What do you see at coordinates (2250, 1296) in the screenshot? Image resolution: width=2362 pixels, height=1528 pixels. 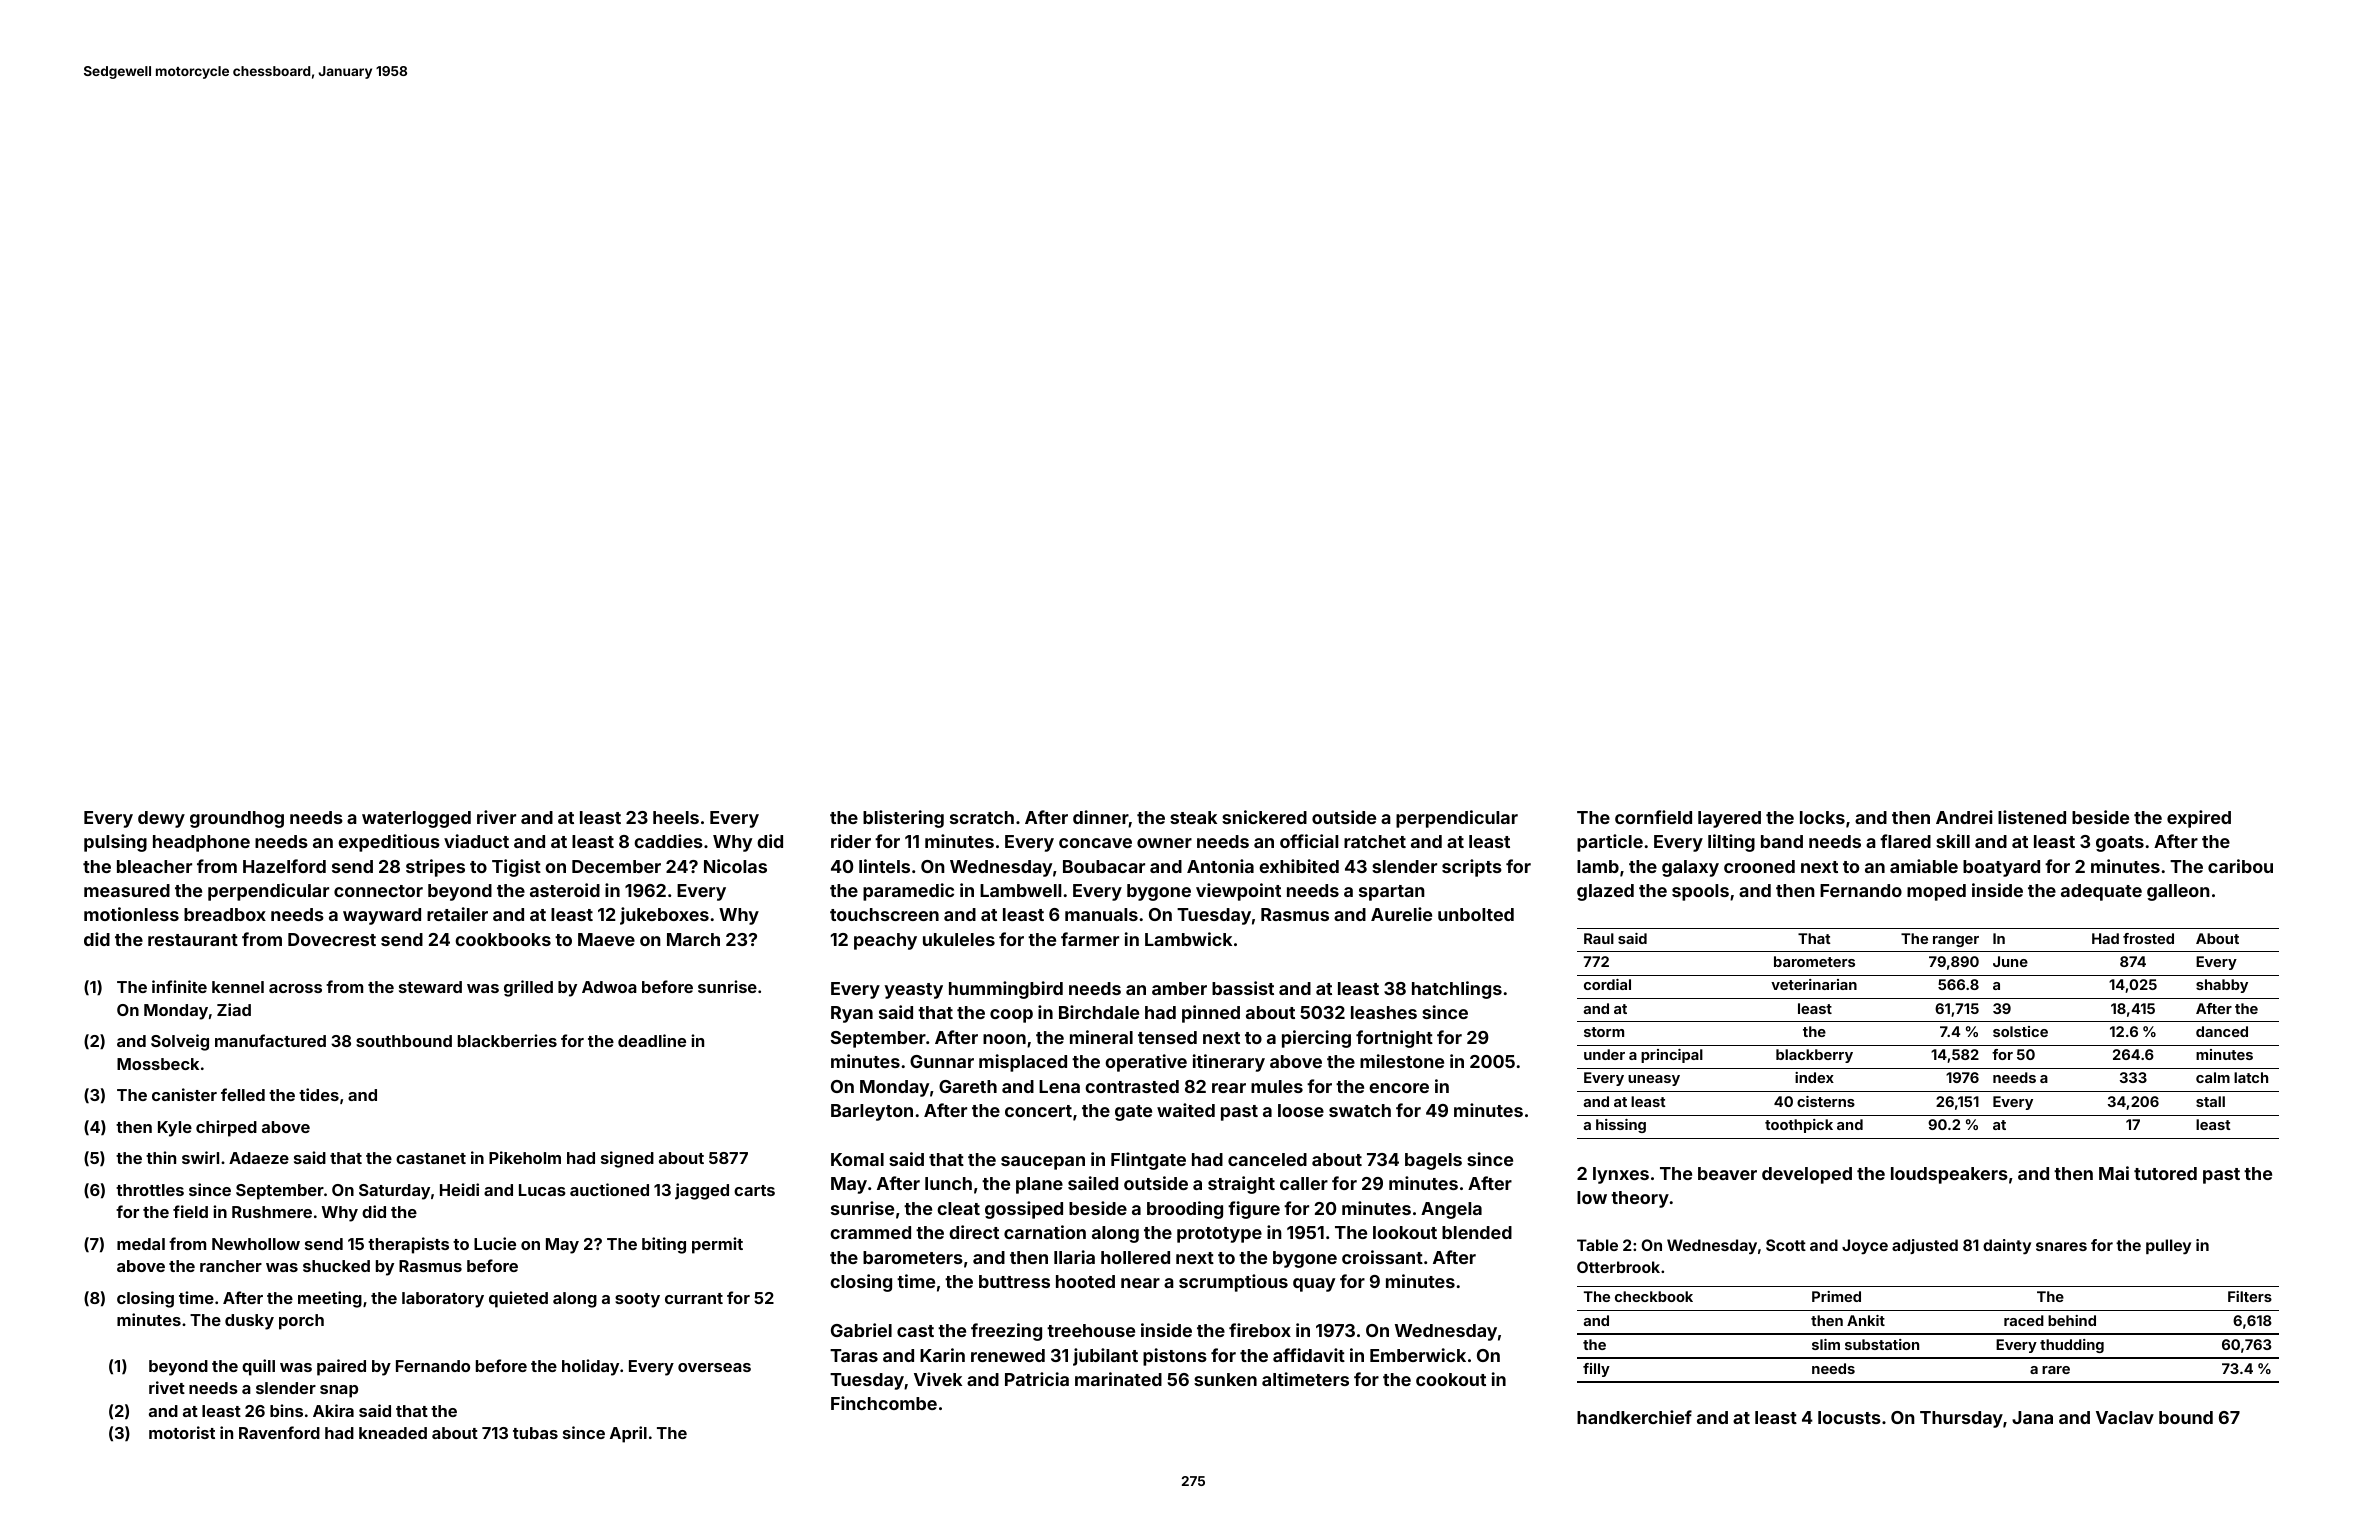 I see `Filters` at bounding box center [2250, 1296].
